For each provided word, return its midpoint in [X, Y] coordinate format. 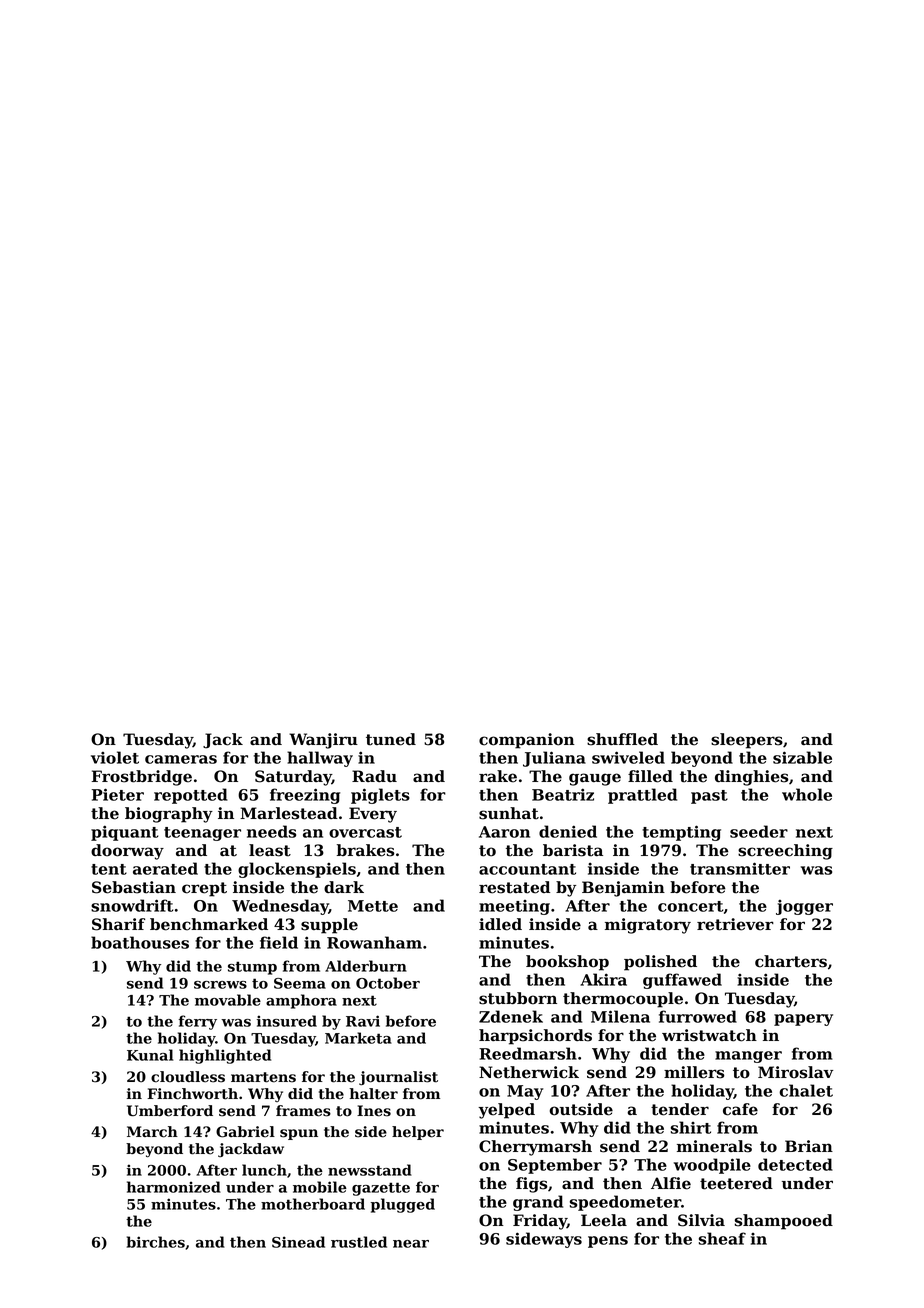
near [411, 1244]
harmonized [174, 1187]
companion [527, 741]
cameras [181, 759]
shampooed [784, 1222]
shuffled [622, 739]
